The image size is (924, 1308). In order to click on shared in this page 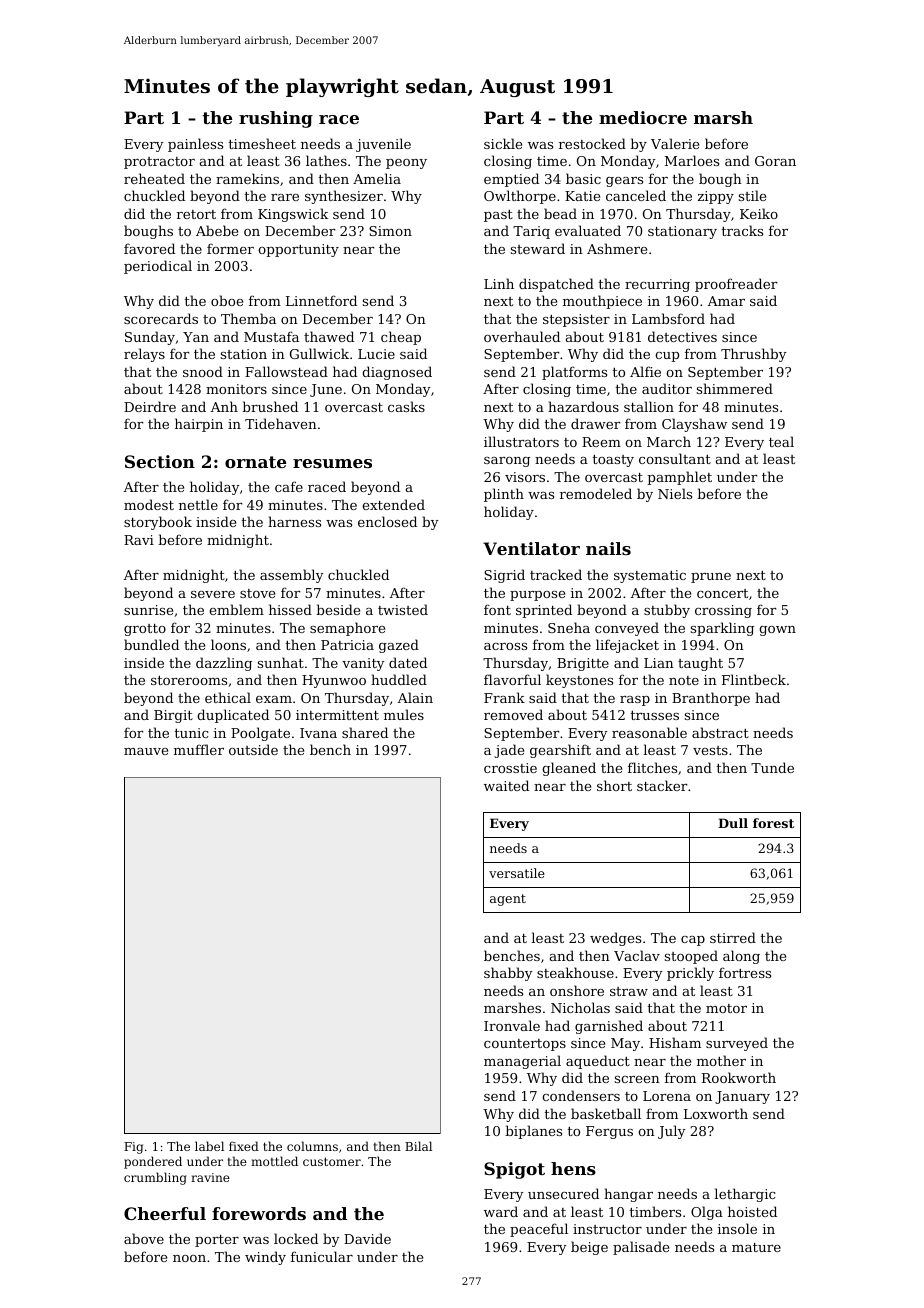, I will do `click(365, 732)`.
